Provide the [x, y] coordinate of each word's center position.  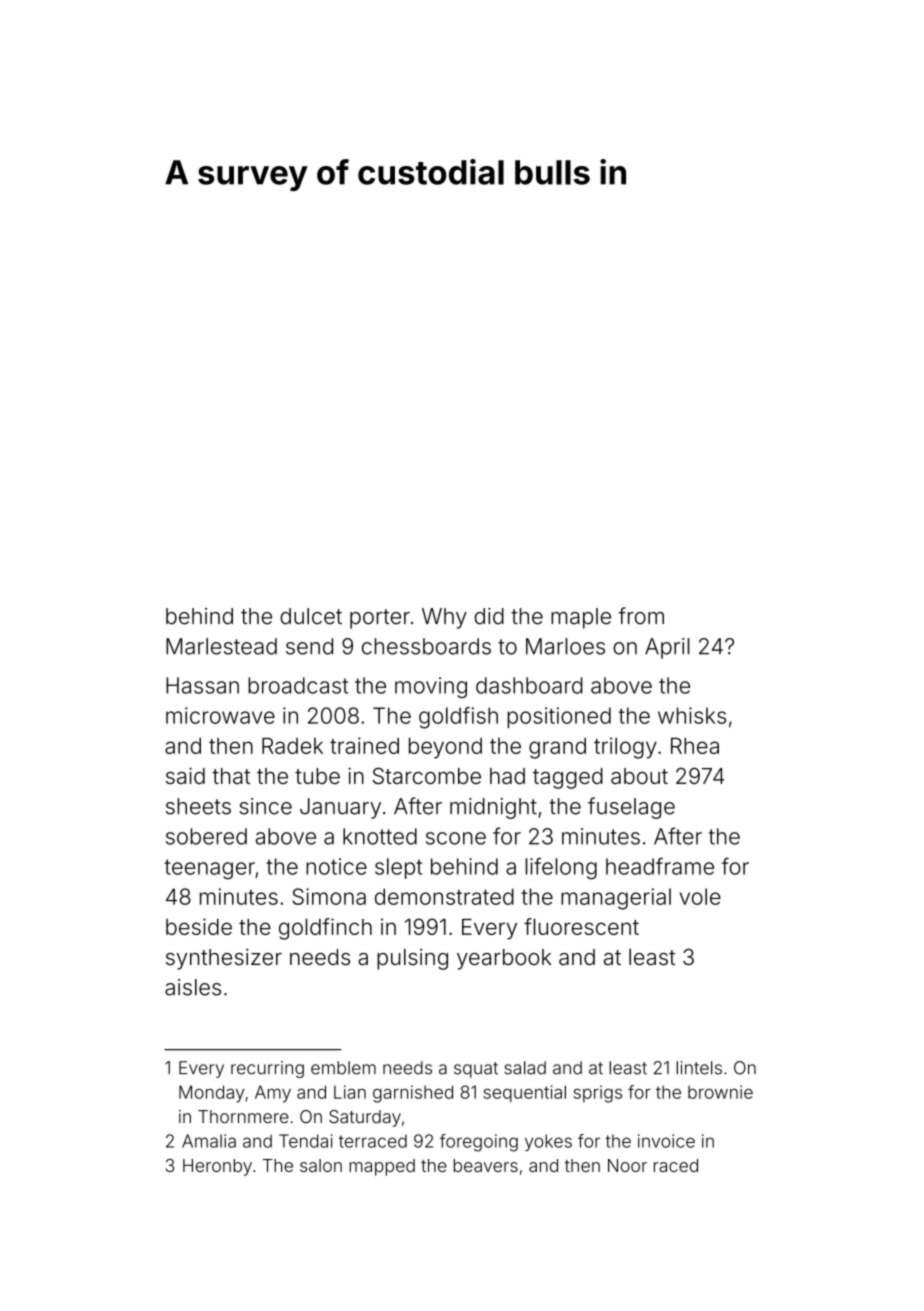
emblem [343, 1068]
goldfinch [325, 929]
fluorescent [581, 926]
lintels [699, 1068]
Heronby [217, 1167]
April [667, 648]
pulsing [412, 959]
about [639, 776]
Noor [627, 1165]
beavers [486, 1165]
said [185, 775]
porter [380, 619]
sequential [524, 1093]
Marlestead [221, 646]
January [340, 808]
